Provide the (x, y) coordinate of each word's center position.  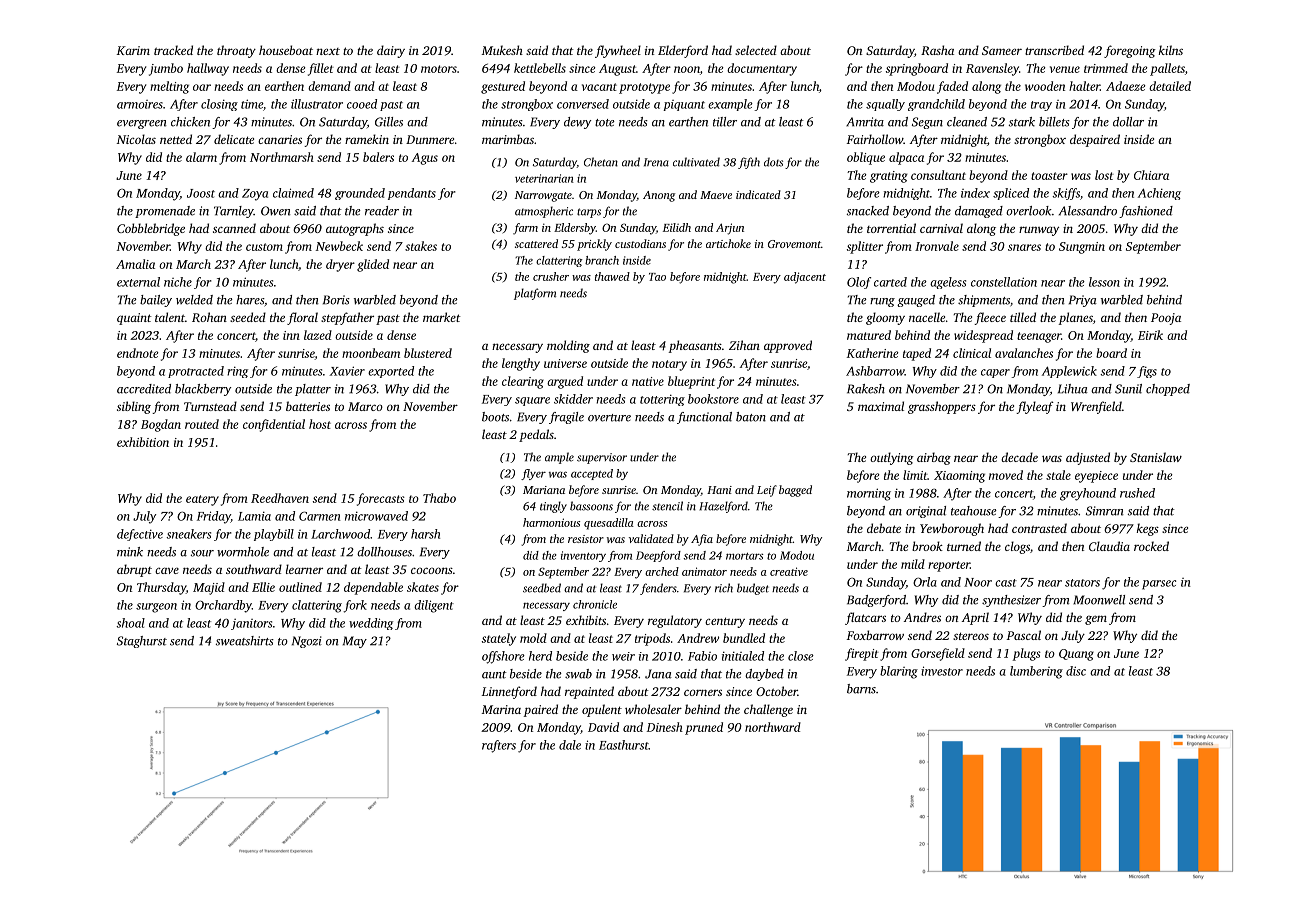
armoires (140, 104)
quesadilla (609, 524)
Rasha (937, 50)
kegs (1148, 529)
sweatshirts (245, 641)
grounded (360, 194)
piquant (684, 105)
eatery (202, 500)
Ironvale (937, 246)
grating (889, 177)
